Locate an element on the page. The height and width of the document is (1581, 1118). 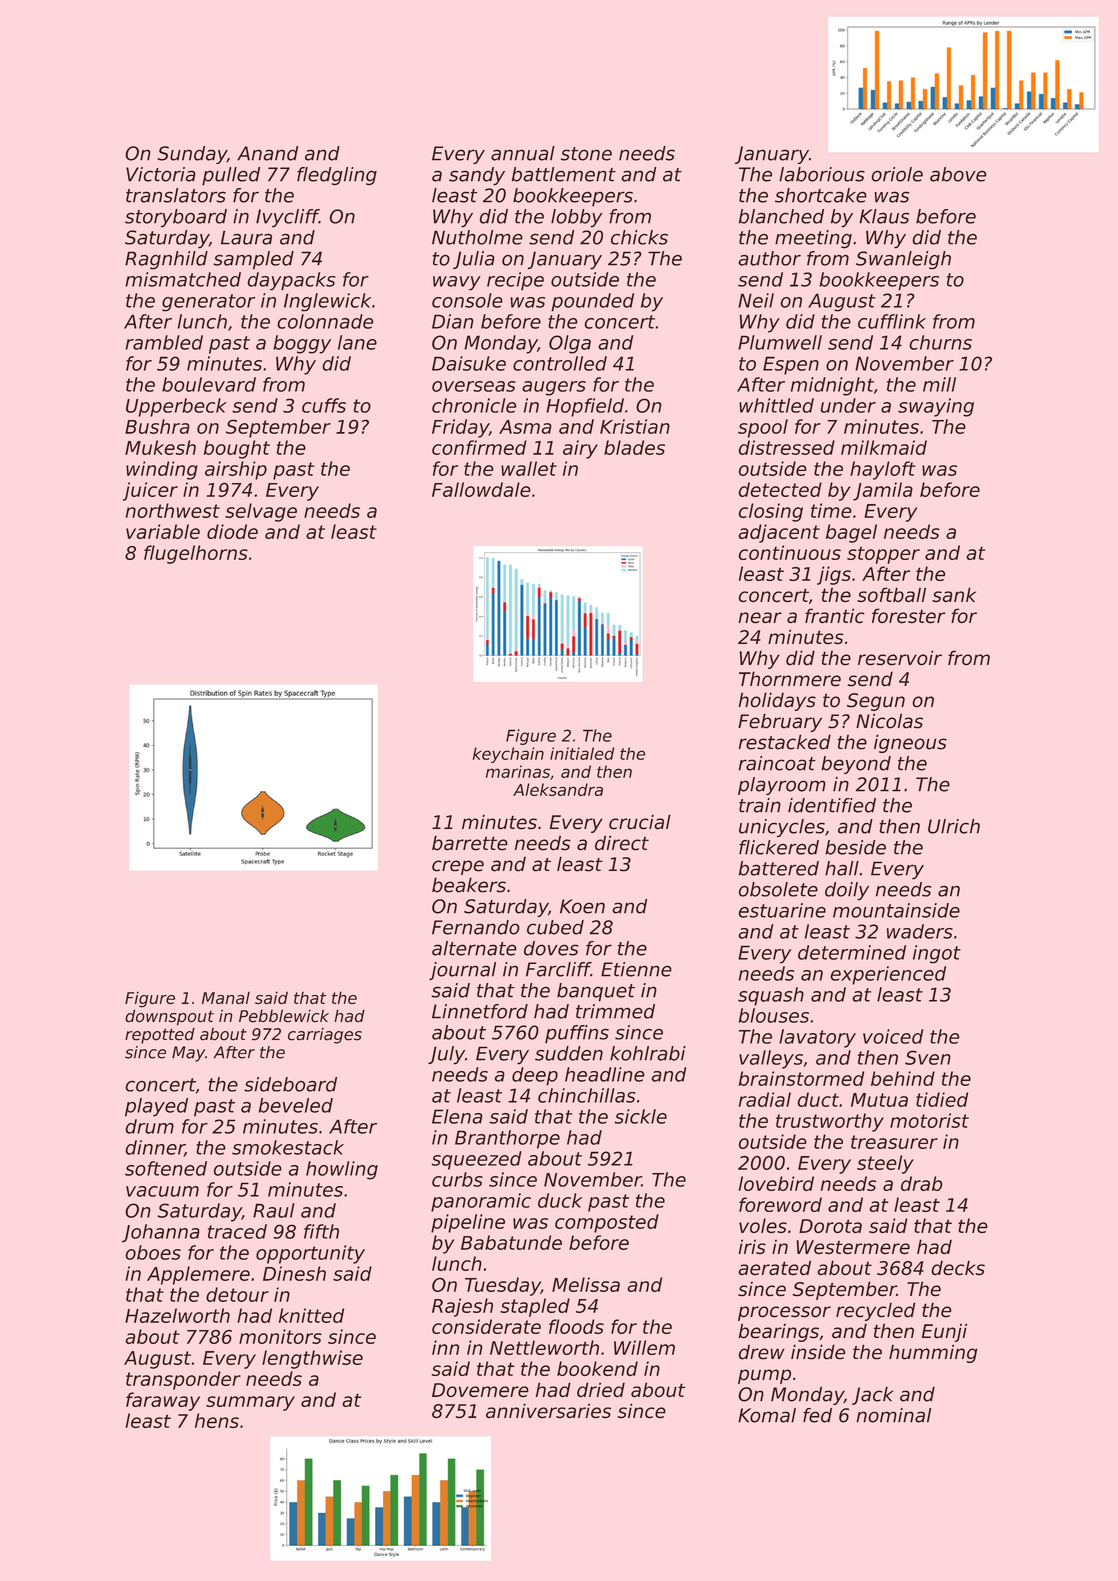
faraway is located at coordinates (163, 1401).
